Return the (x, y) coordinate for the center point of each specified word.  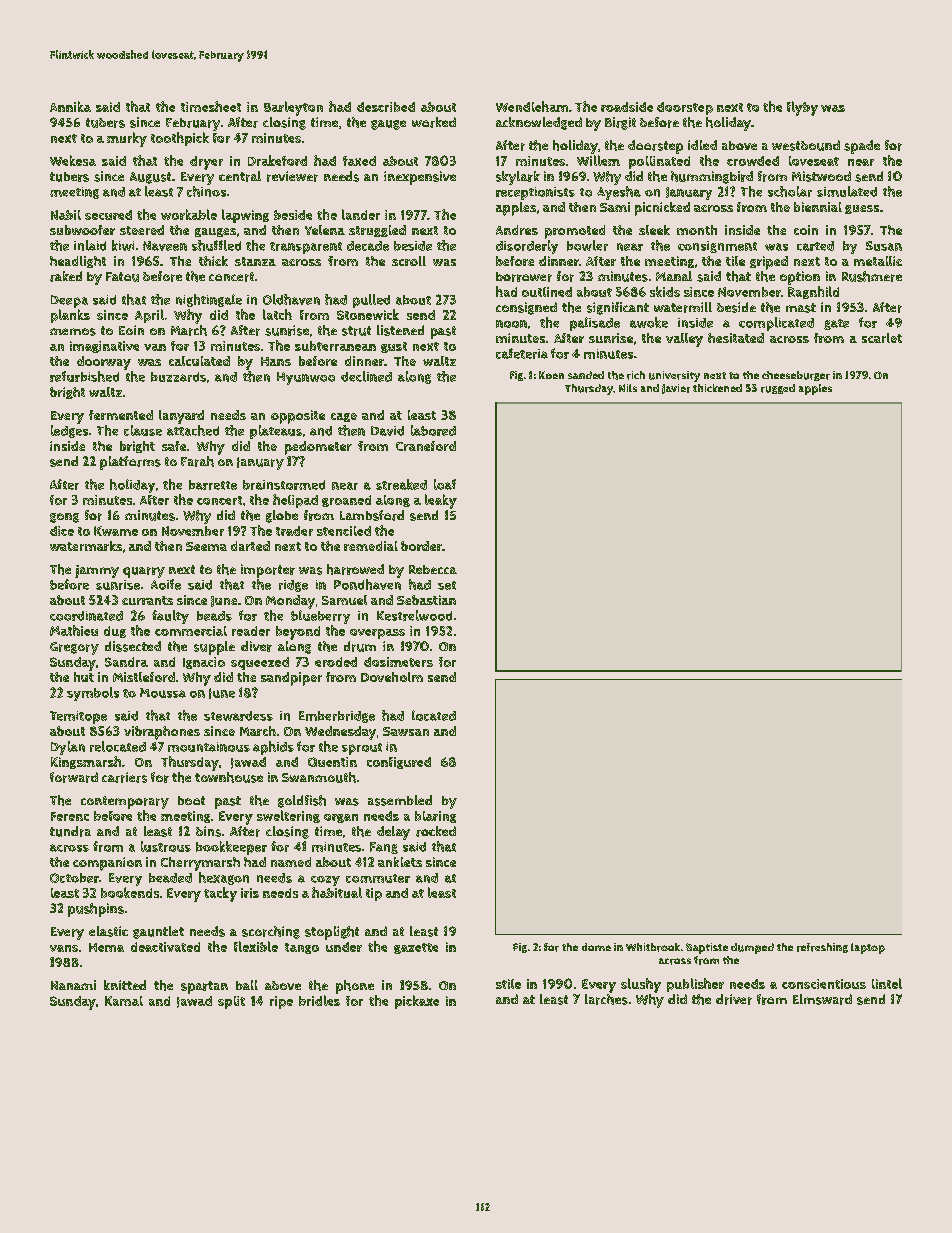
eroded (336, 662)
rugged (778, 389)
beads (214, 616)
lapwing (245, 216)
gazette (416, 948)
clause (143, 430)
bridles (319, 1000)
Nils (628, 388)
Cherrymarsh (200, 864)
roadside (627, 107)
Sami (615, 207)
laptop (868, 948)
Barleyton (293, 108)
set (447, 585)
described (386, 107)
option (800, 278)
